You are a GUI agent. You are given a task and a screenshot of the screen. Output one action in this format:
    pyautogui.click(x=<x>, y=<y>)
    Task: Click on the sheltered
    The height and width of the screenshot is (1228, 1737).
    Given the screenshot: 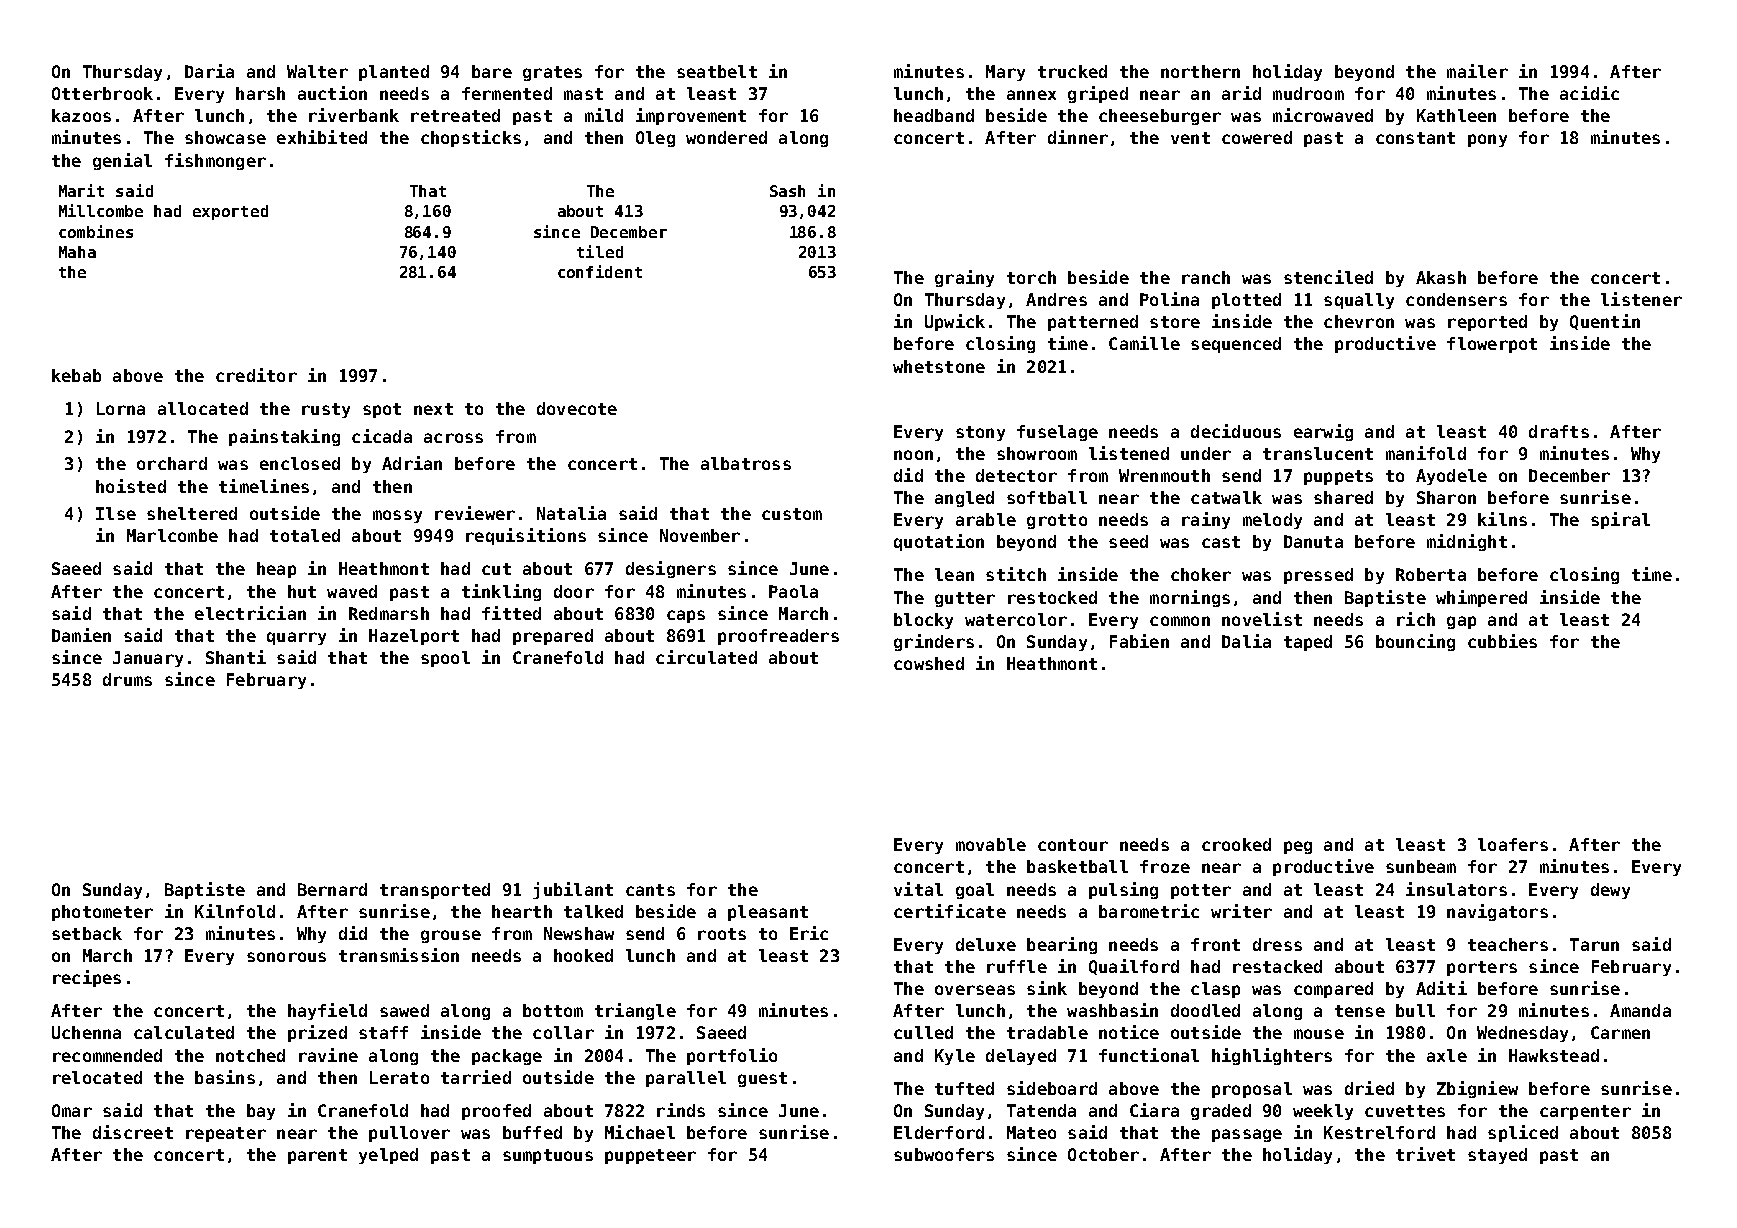 What is the action you would take?
    pyautogui.click(x=192, y=513)
